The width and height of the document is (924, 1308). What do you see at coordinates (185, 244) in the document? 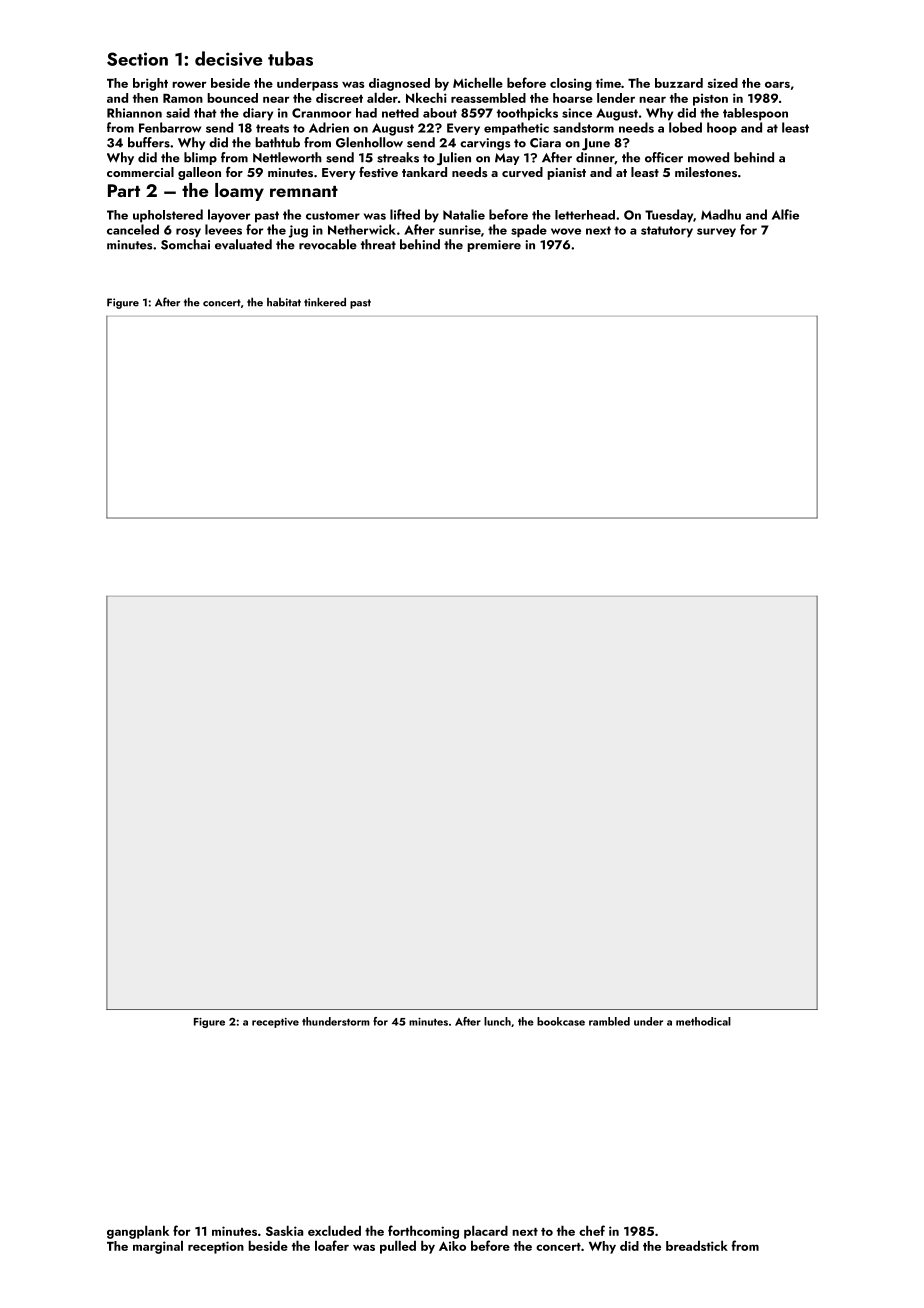
I see `Somchai` at bounding box center [185, 244].
